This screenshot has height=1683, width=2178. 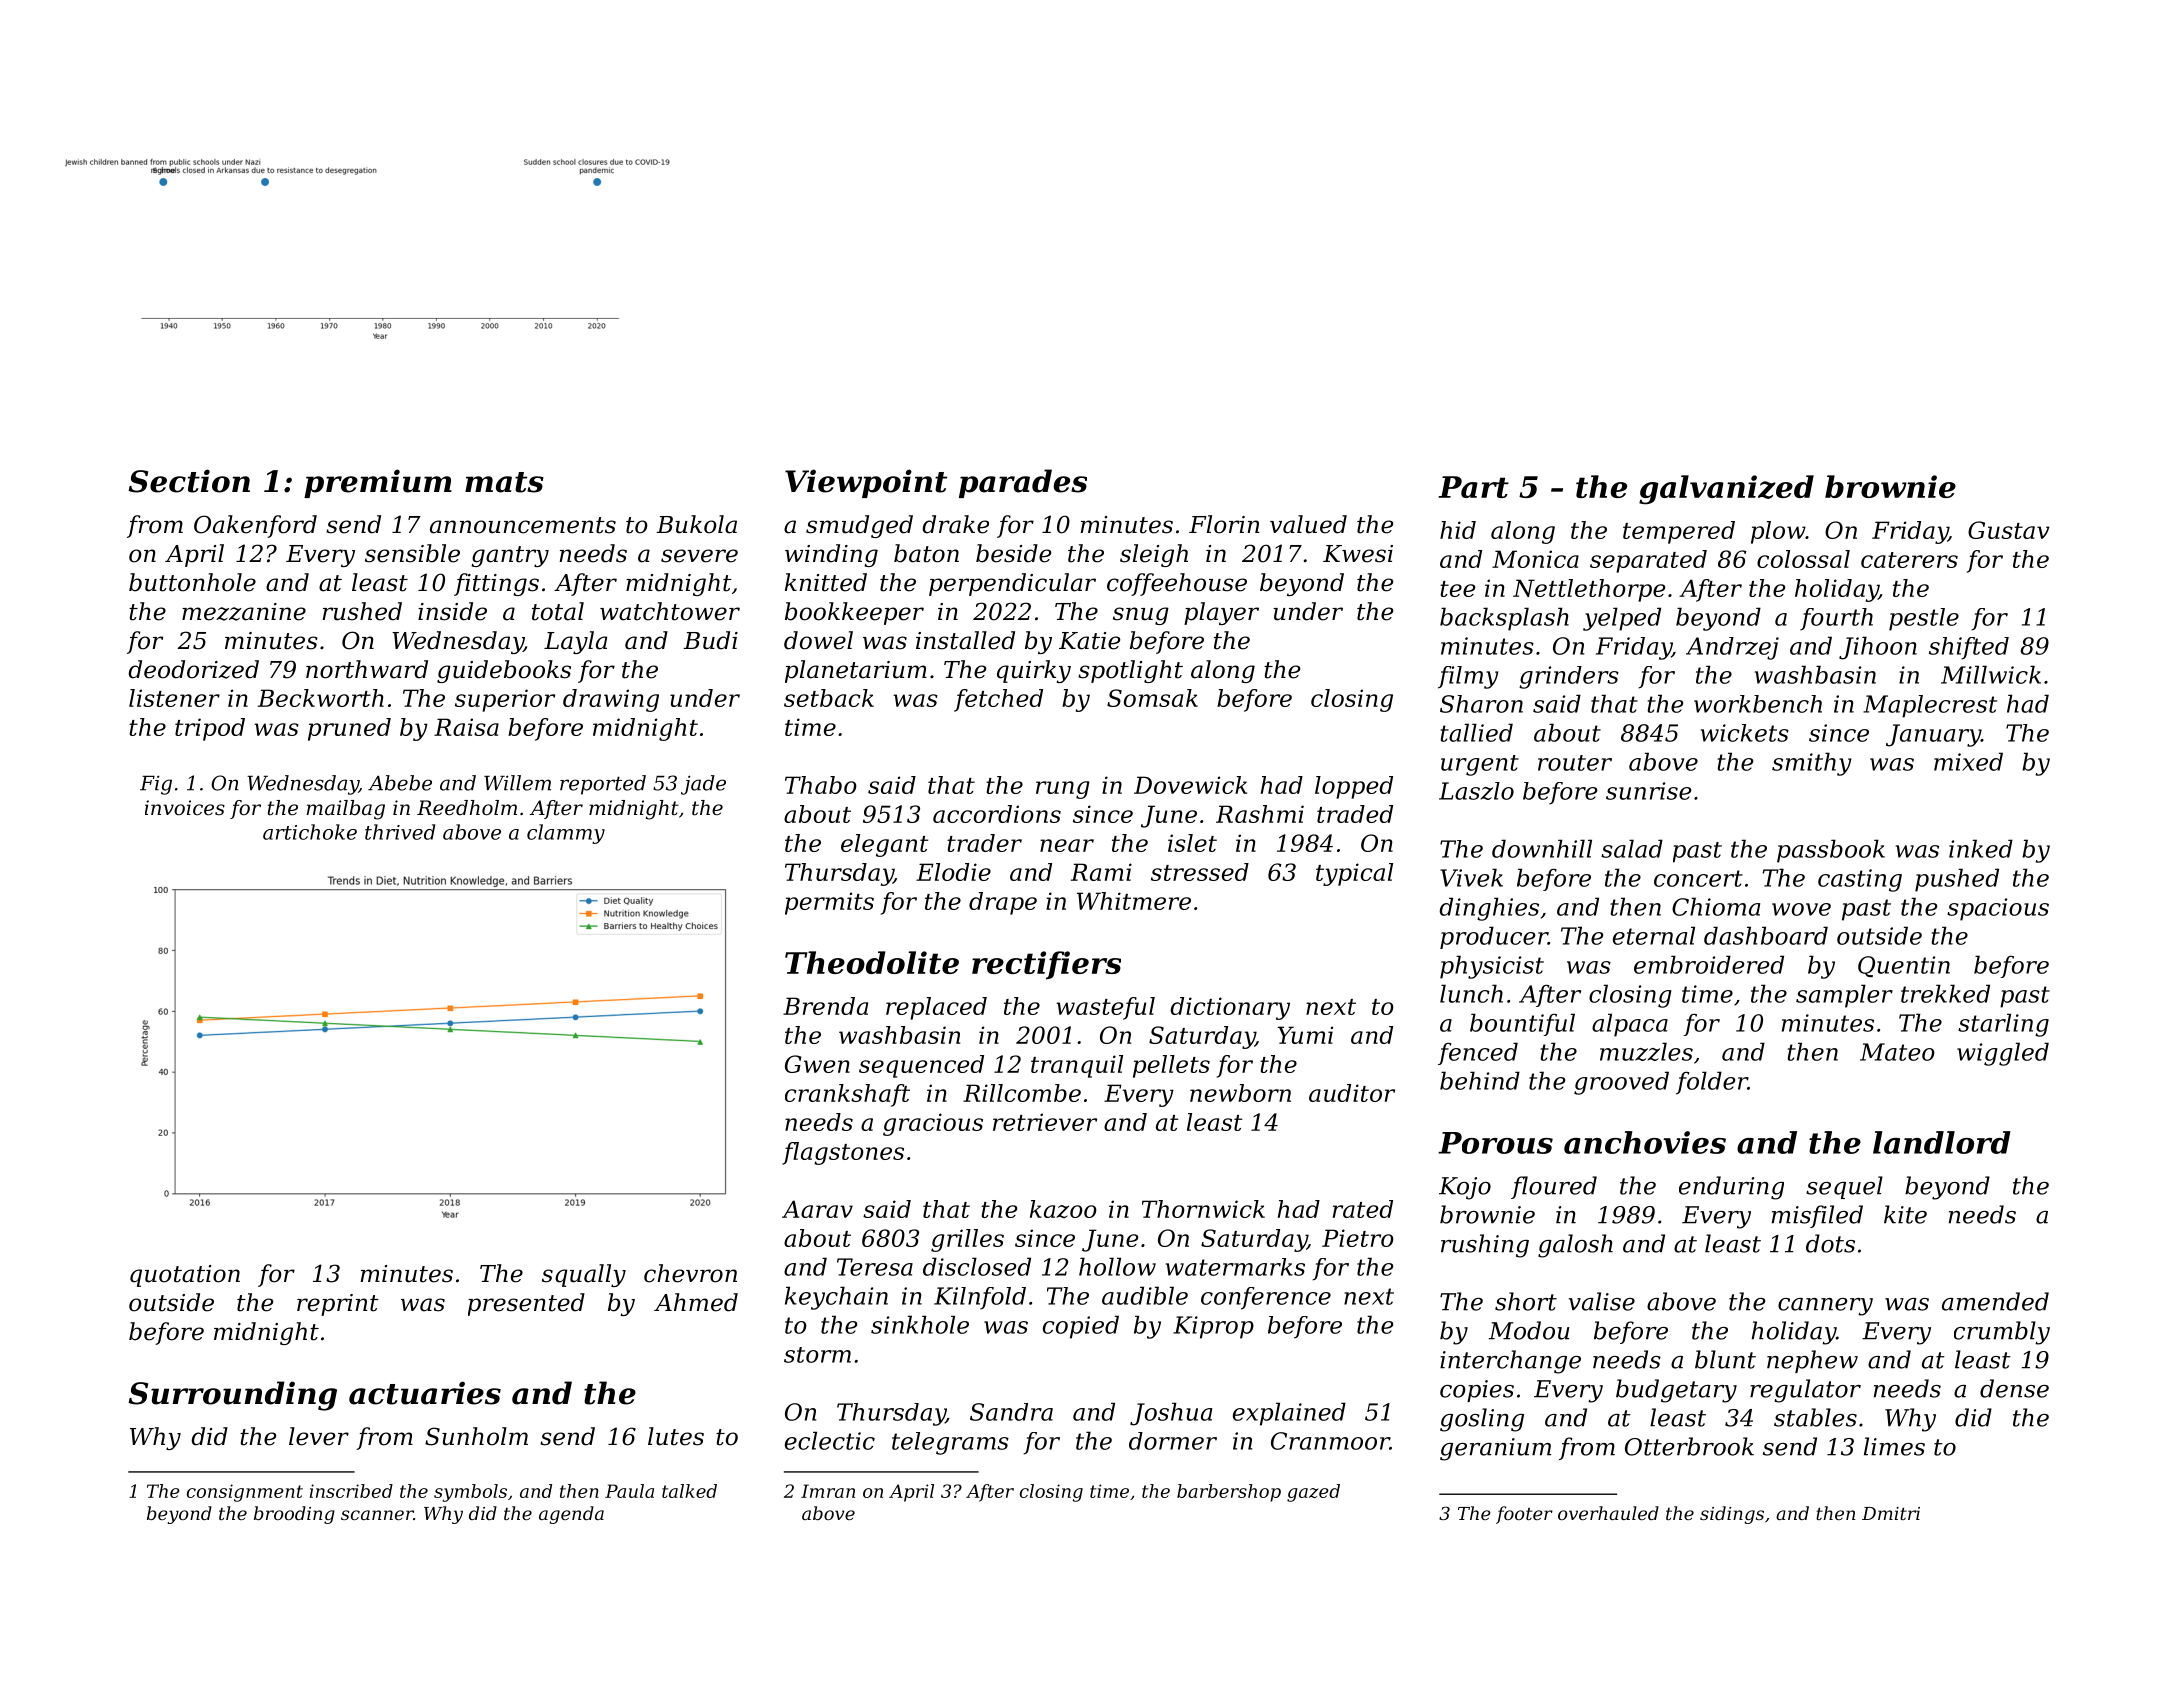 I want to click on dictionary, so click(x=1230, y=1008).
